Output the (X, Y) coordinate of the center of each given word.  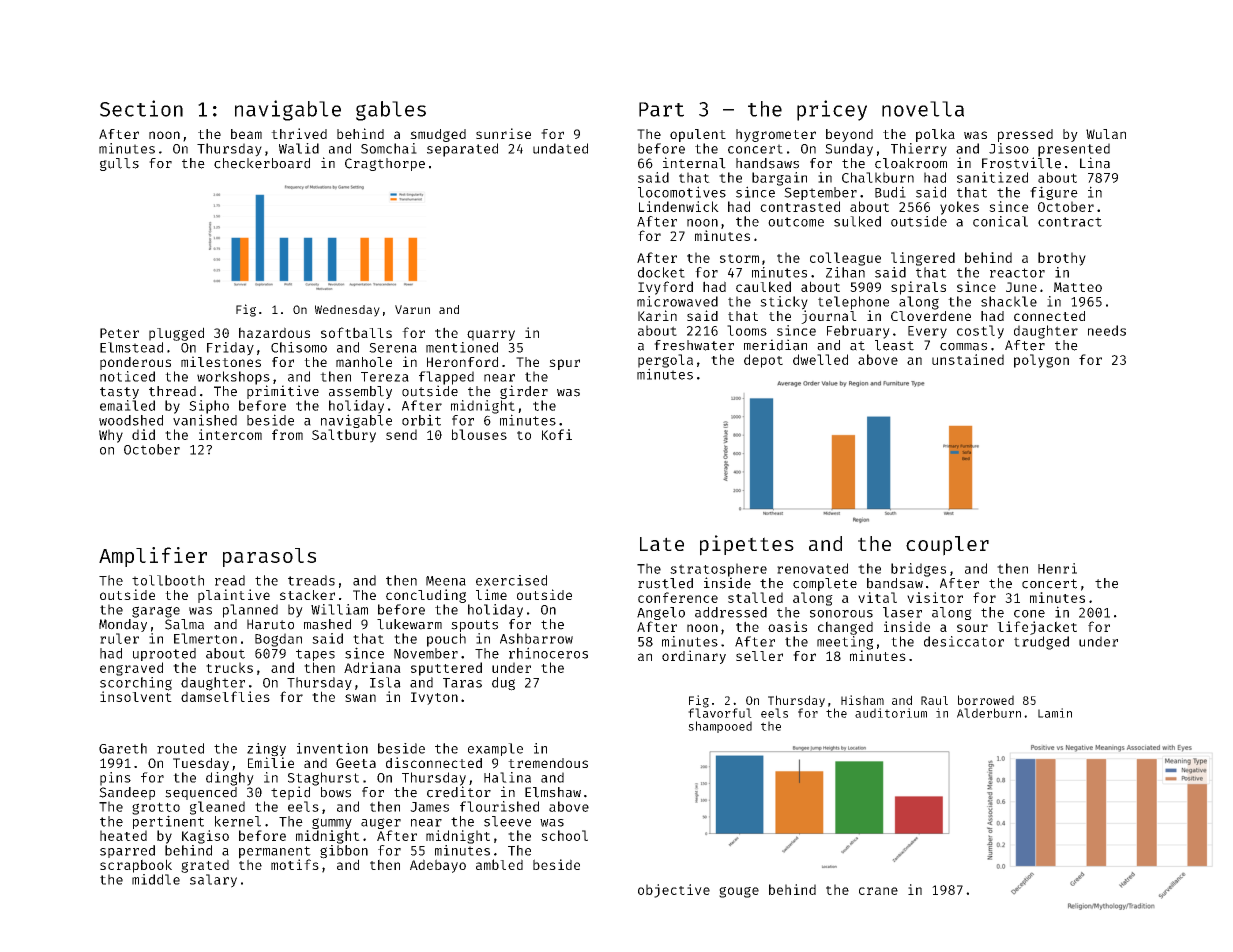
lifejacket (1037, 628)
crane (878, 891)
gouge (739, 892)
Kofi (557, 434)
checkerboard (262, 163)
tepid (290, 793)
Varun (412, 309)
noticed (127, 376)
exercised (511, 580)
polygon (1041, 361)
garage (156, 612)
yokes (959, 208)
